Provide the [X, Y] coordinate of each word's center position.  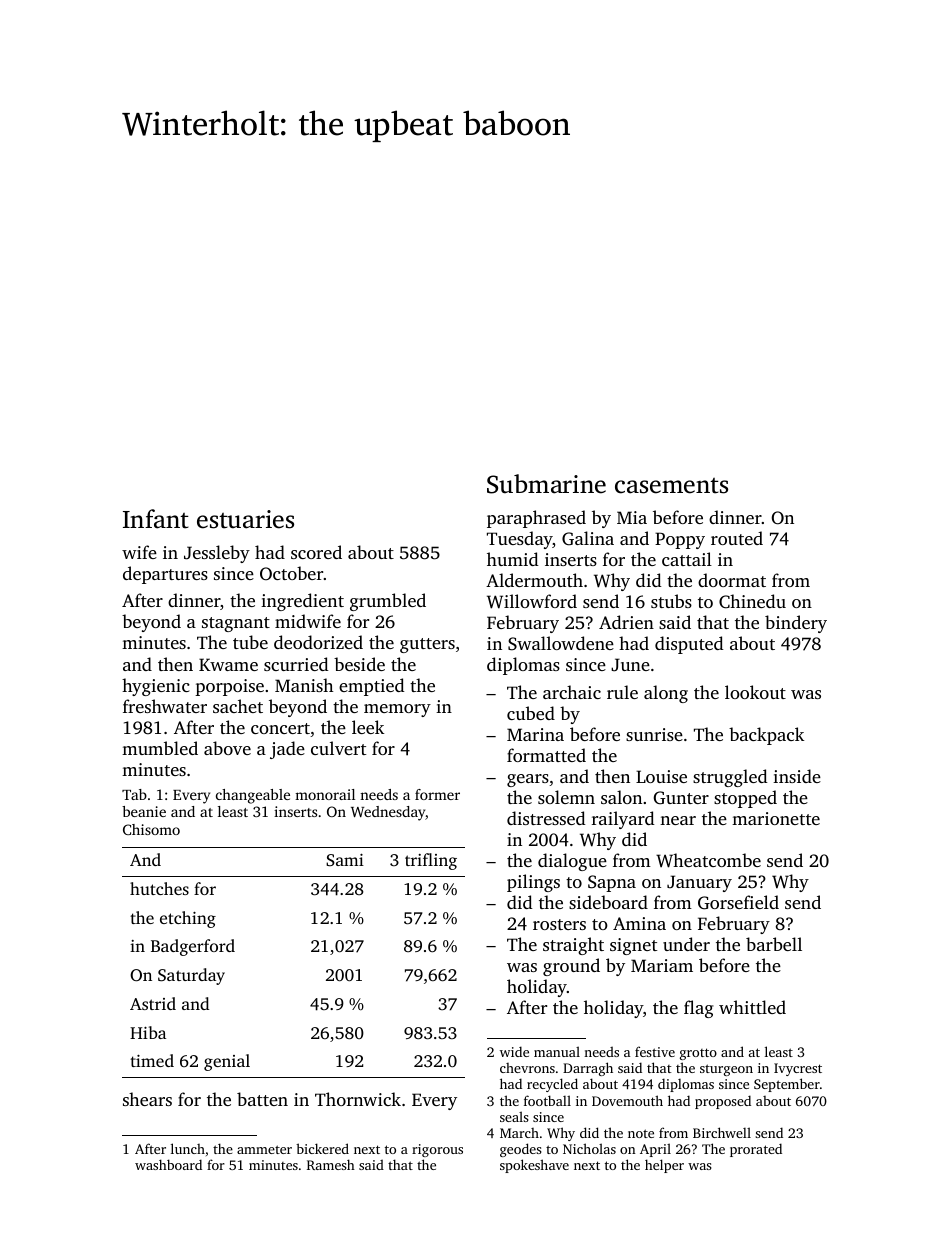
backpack [766, 736]
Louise [661, 776]
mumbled [160, 748]
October [291, 573]
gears [528, 780]
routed [737, 538]
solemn [566, 797]
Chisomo [151, 829]
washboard [168, 1164]
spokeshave [534, 1166]
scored [316, 552]
